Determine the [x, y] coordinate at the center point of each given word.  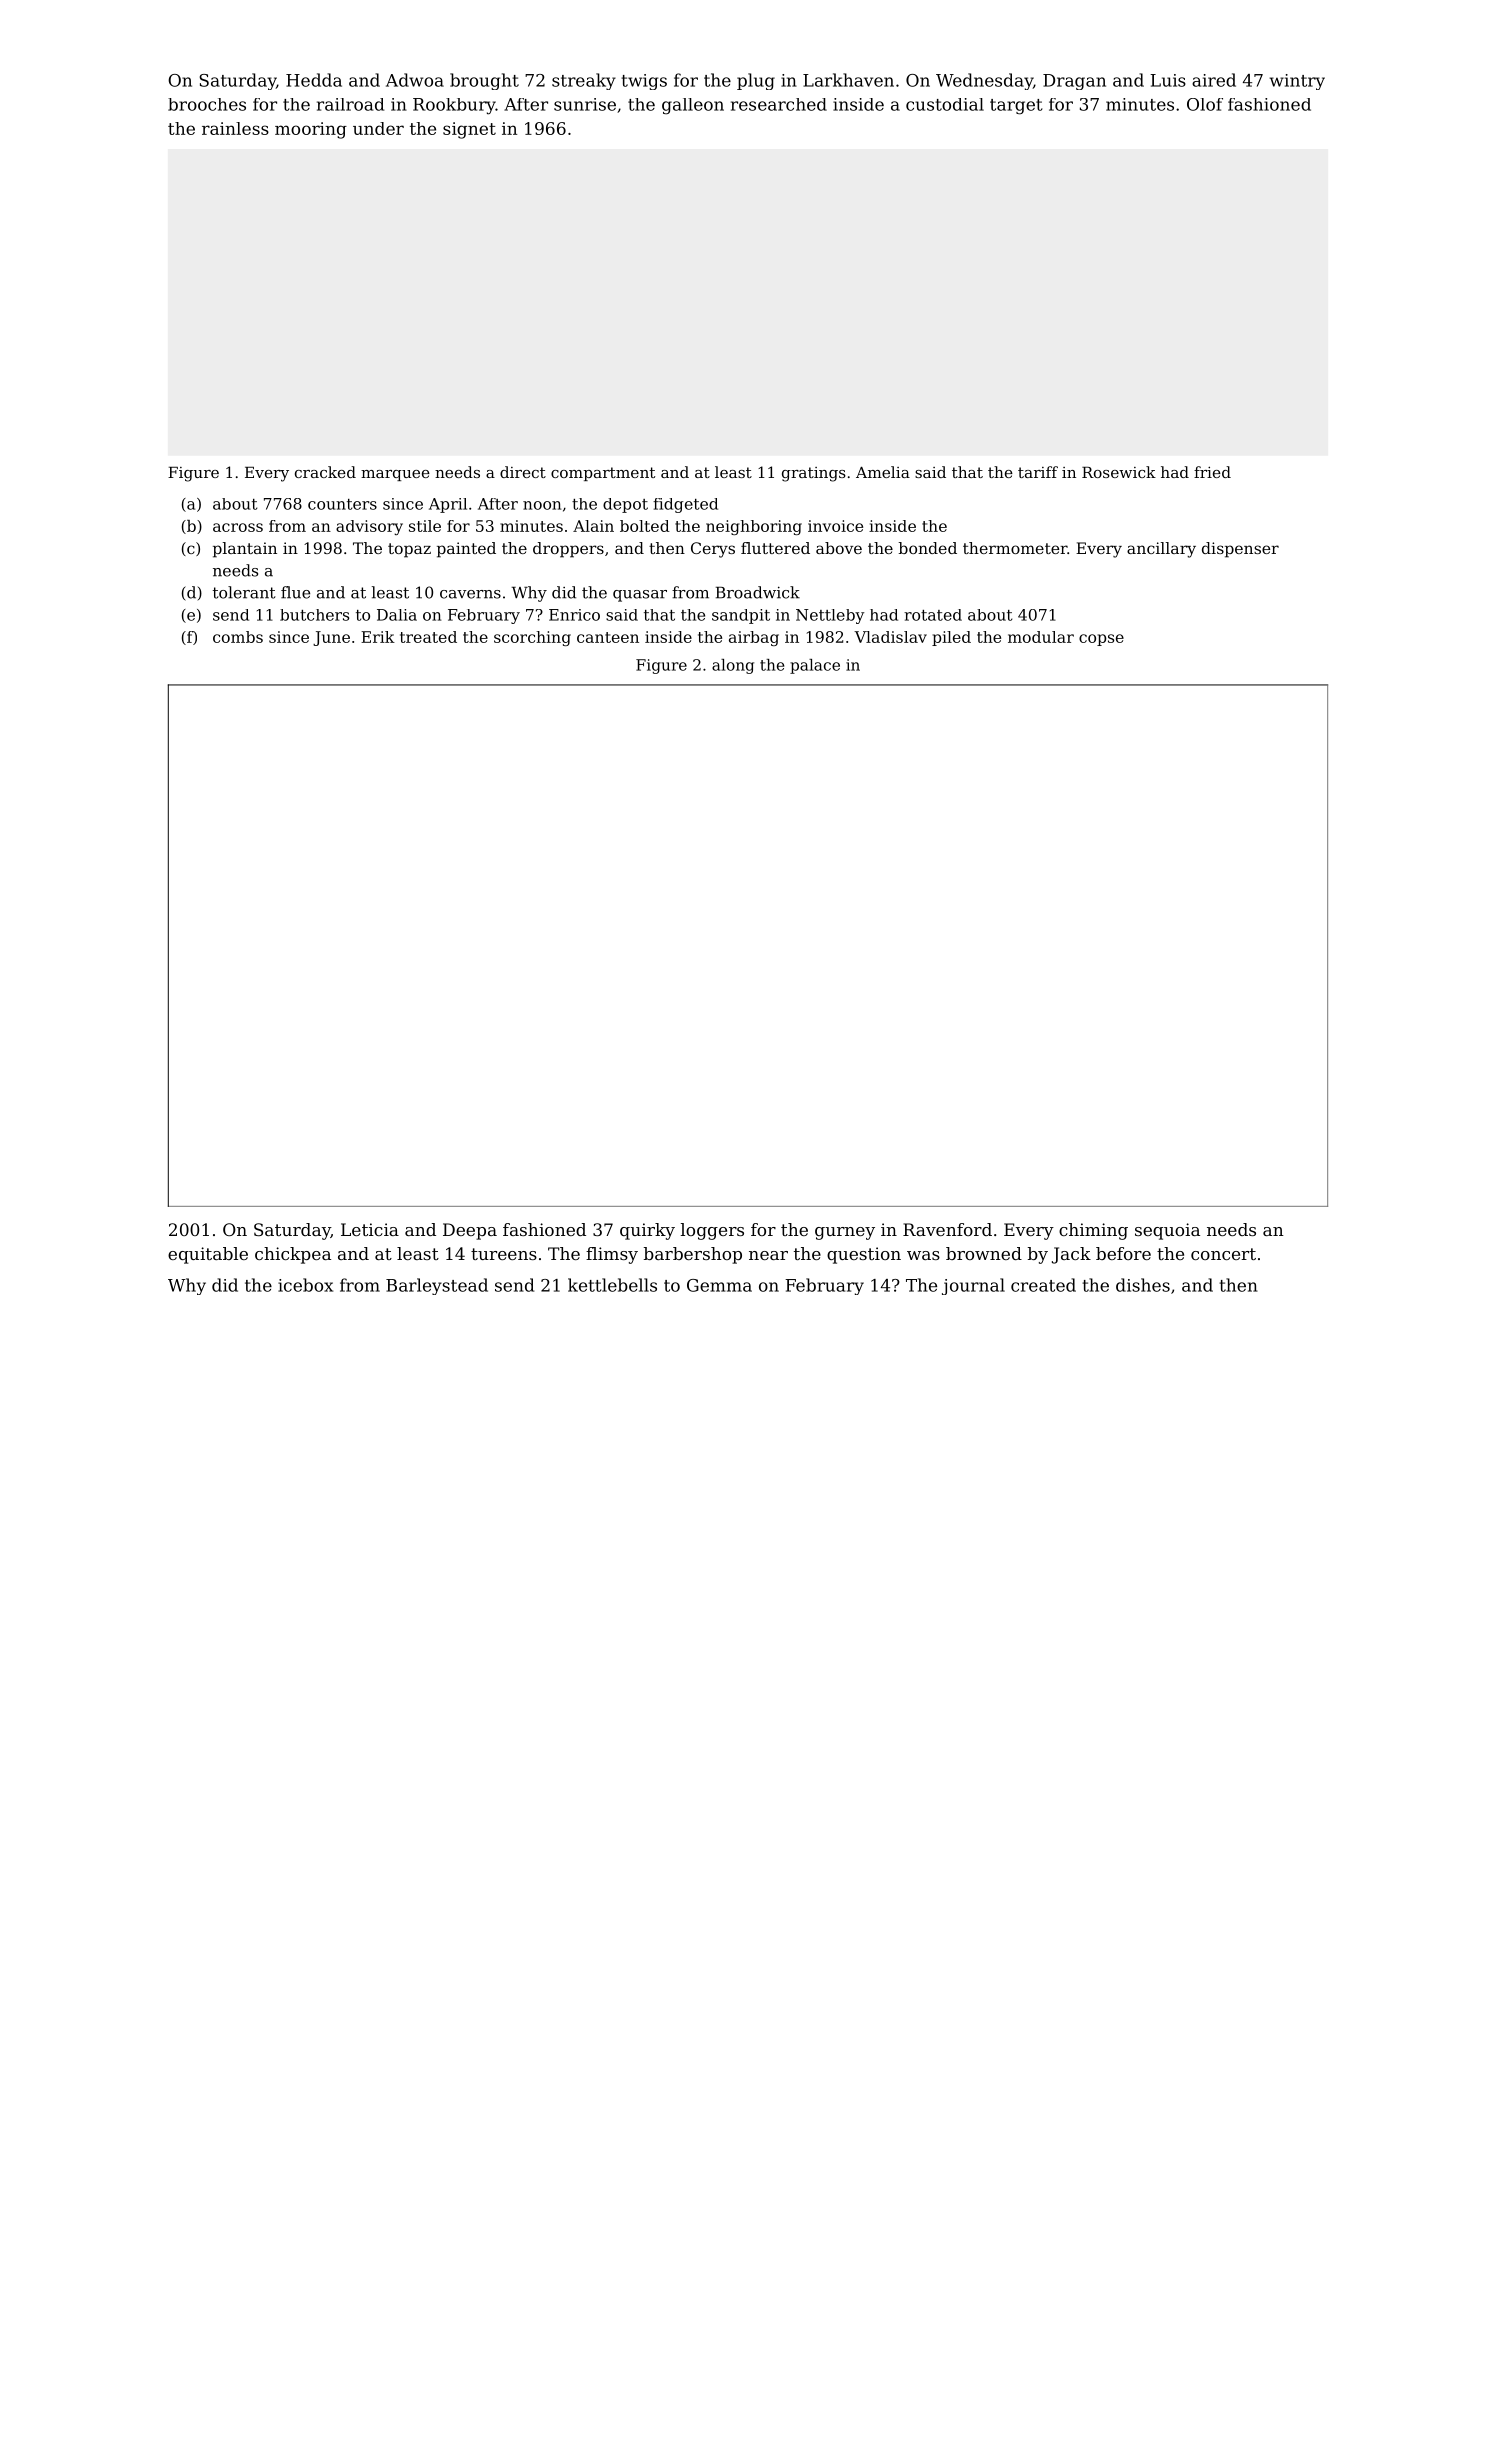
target [1016, 107]
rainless [235, 128]
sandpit [741, 616]
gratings [814, 474]
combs [238, 637]
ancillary [1161, 550]
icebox [305, 1285]
